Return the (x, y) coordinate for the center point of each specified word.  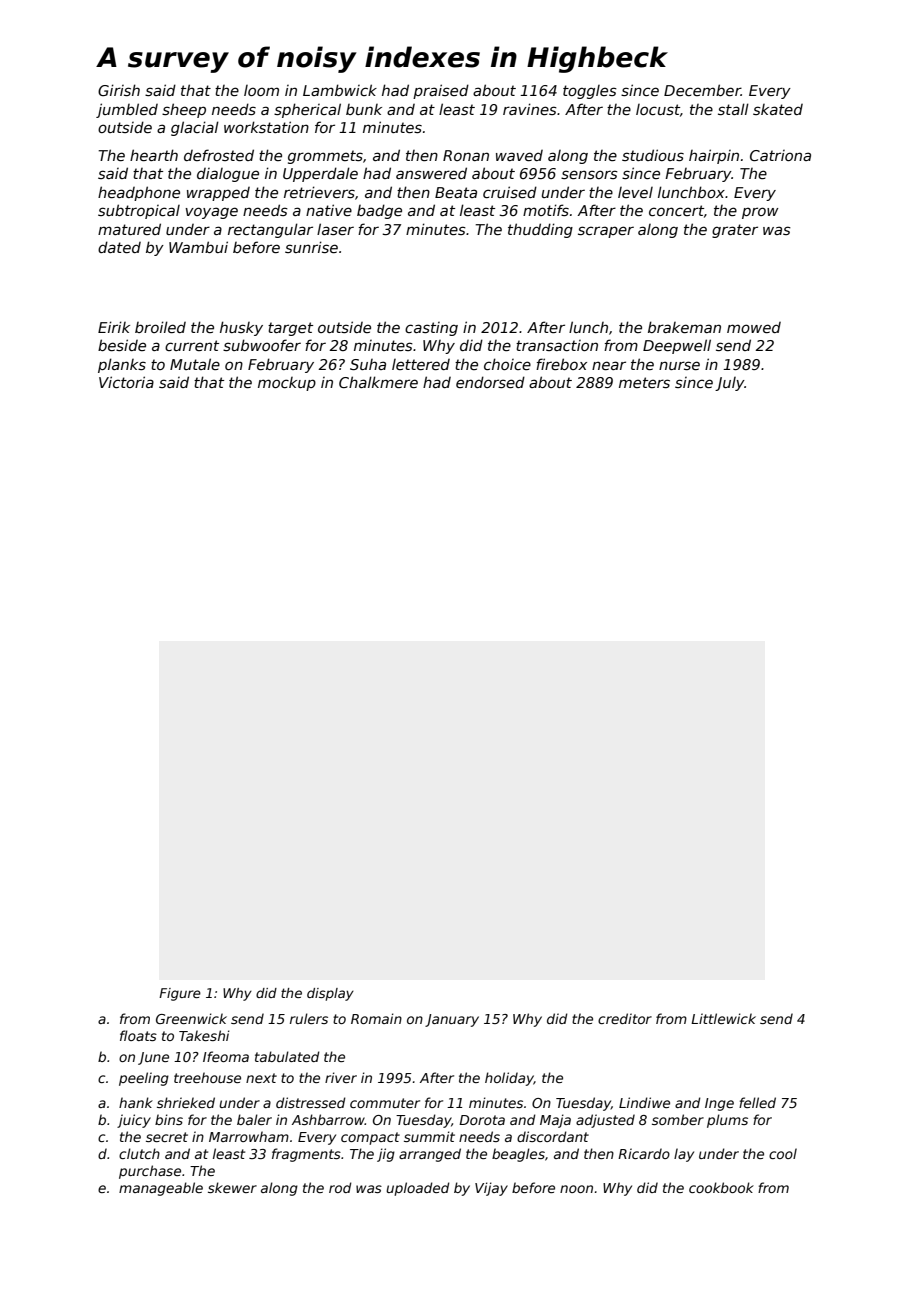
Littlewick (723, 1018)
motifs (546, 210)
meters (644, 382)
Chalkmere (378, 382)
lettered (421, 364)
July (730, 384)
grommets (325, 157)
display (330, 994)
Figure (180, 994)
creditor (625, 1018)
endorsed (490, 382)
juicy (134, 1121)
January (452, 1020)
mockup (287, 384)
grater (735, 231)
